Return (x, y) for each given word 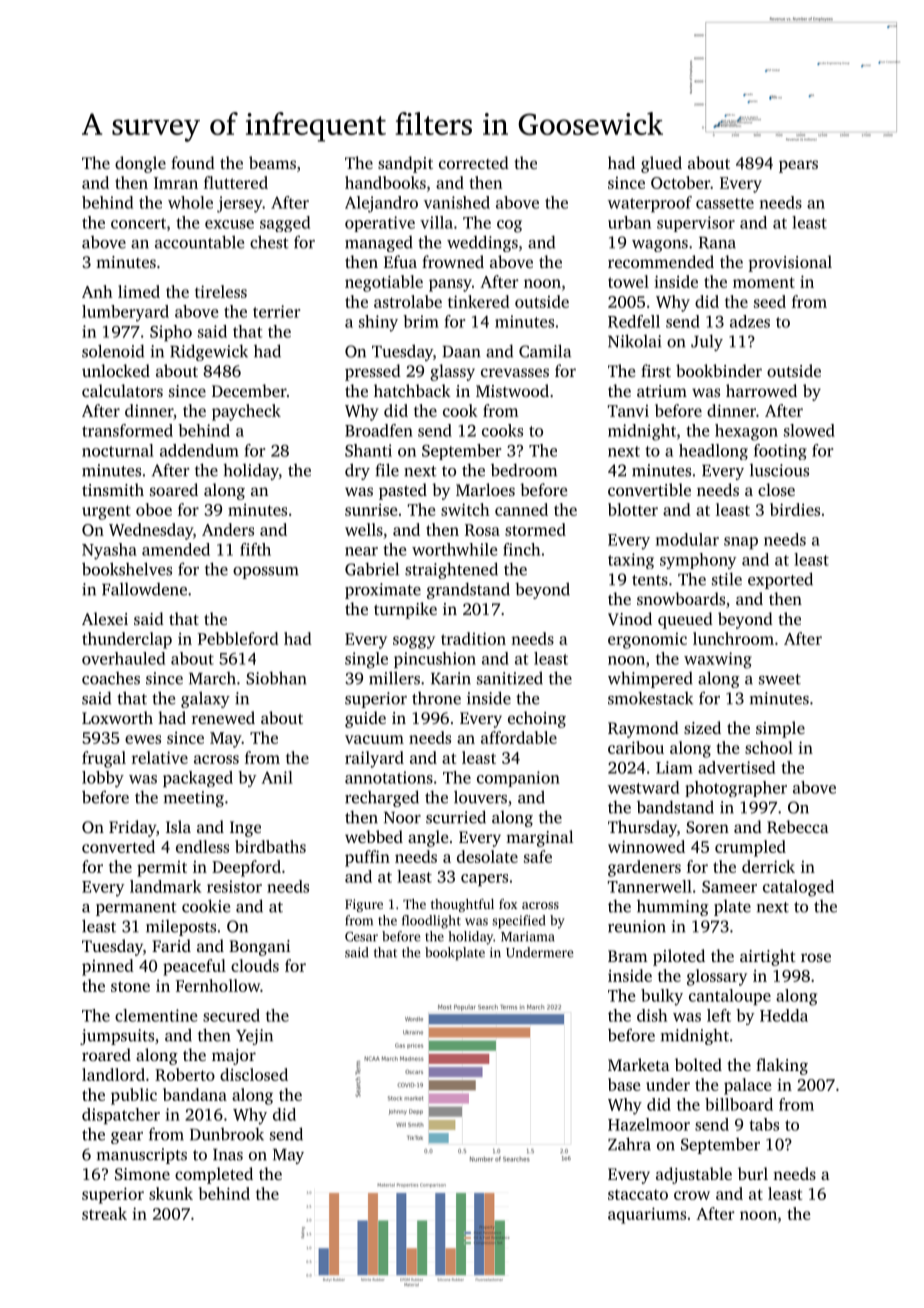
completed (214, 1175)
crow (692, 1195)
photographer (736, 789)
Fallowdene (144, 589)
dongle (140, 164)
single (366, 660)
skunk (171, 1193)
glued (661, 164)
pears (798, 166)
